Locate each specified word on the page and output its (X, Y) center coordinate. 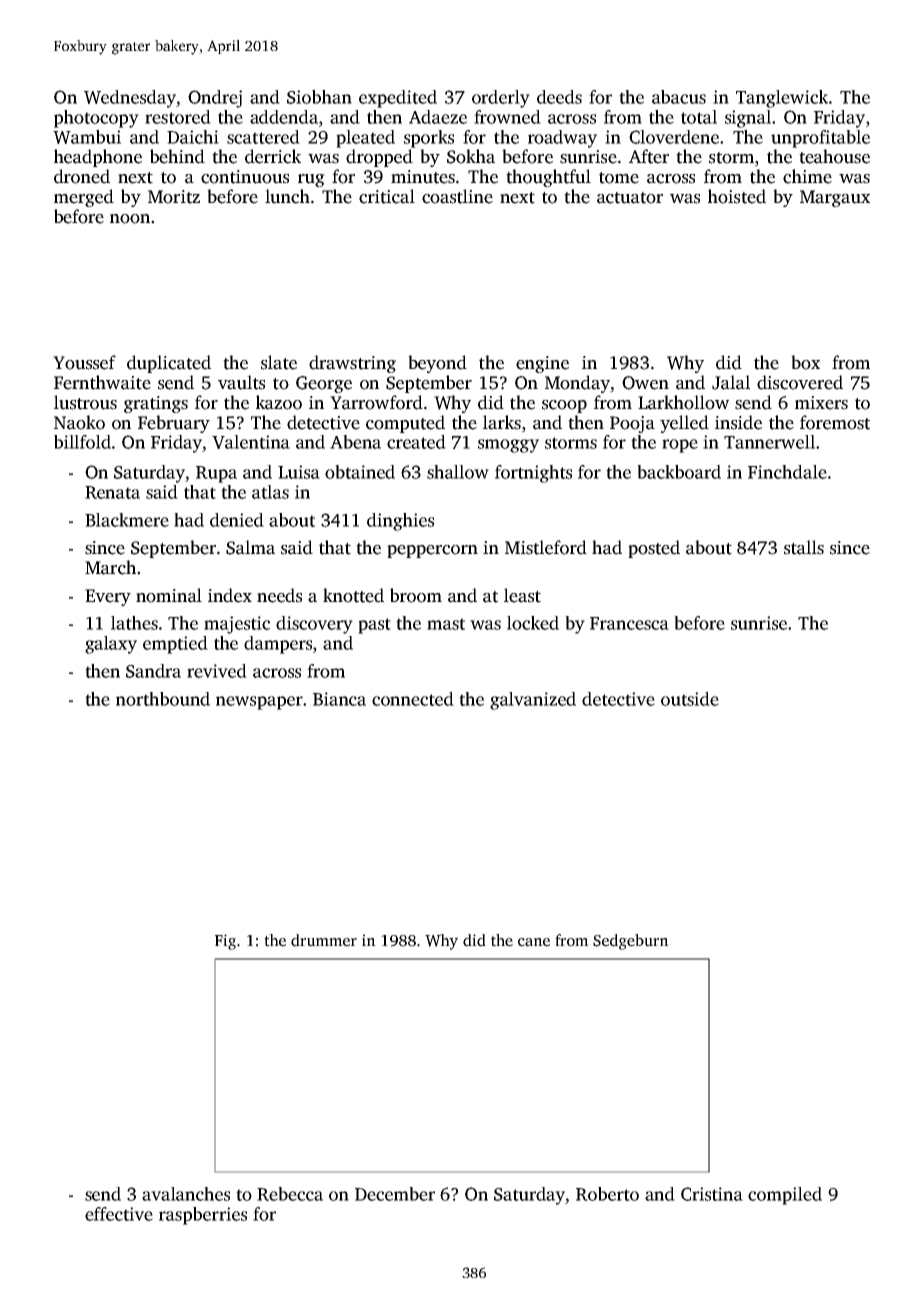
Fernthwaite (102, 382)
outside (690, 699)
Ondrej (215, 99)
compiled (785, 1196)
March (110, 567)
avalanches (186, 1194)
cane (534, 942)
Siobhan (319, 97)
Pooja (632, 424)
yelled (684, 424)
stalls (804, 547)
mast (446, 624)
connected (413, 699)
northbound (163, 699)
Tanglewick (782, 99)
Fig (225, 942)
